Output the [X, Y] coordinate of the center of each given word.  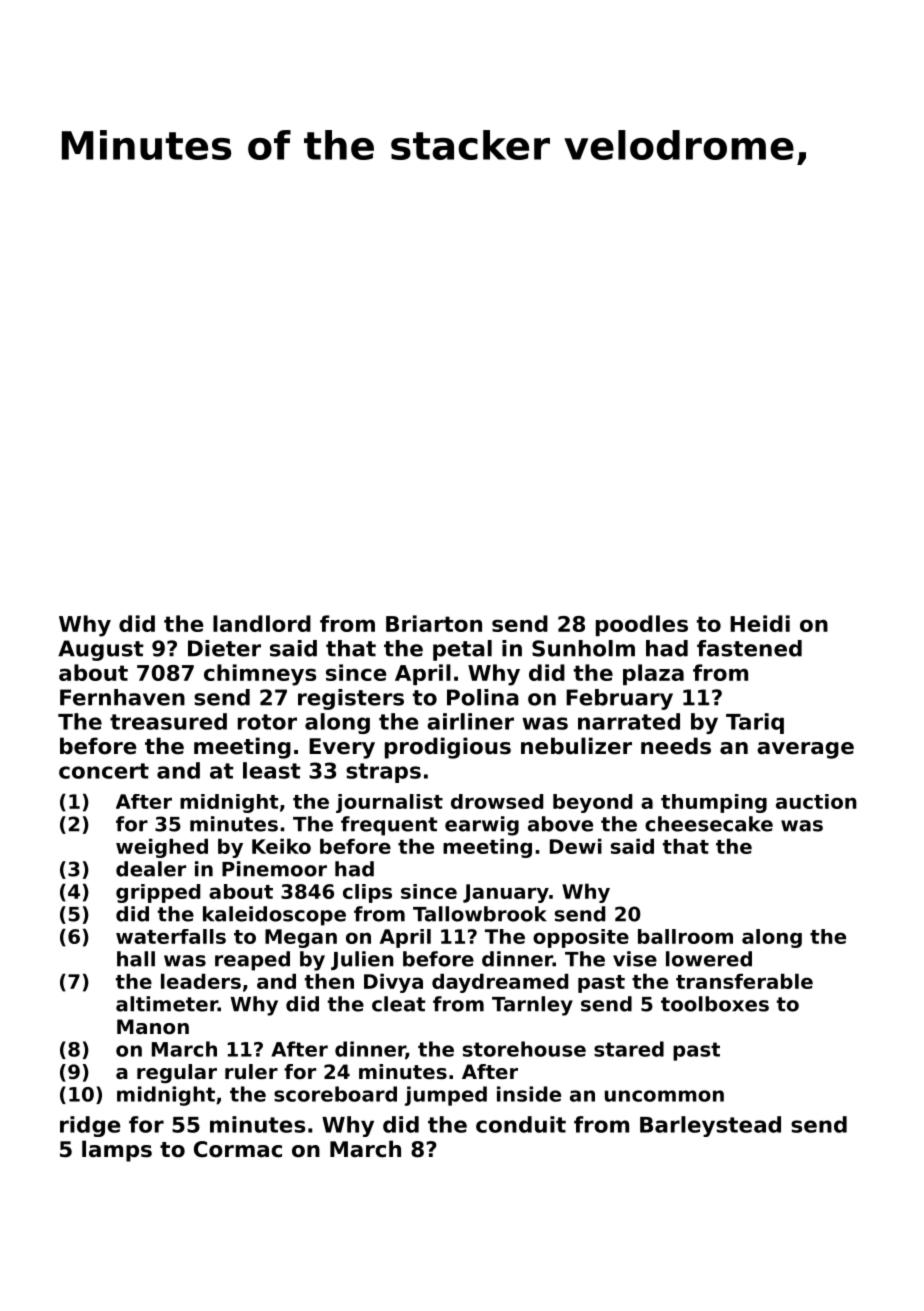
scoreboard [335, 1094]
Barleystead [710, 1126]
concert [104, 771]
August [101, 650]
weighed [162, 848]
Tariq [755, 723]
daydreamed [500, 983]
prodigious [448, 748]
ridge [90, 1126]
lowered [709, 959]
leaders [201, 981]
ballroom [685, 936]
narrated [629, 721]
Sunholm [583, 648]
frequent [389, 826]
